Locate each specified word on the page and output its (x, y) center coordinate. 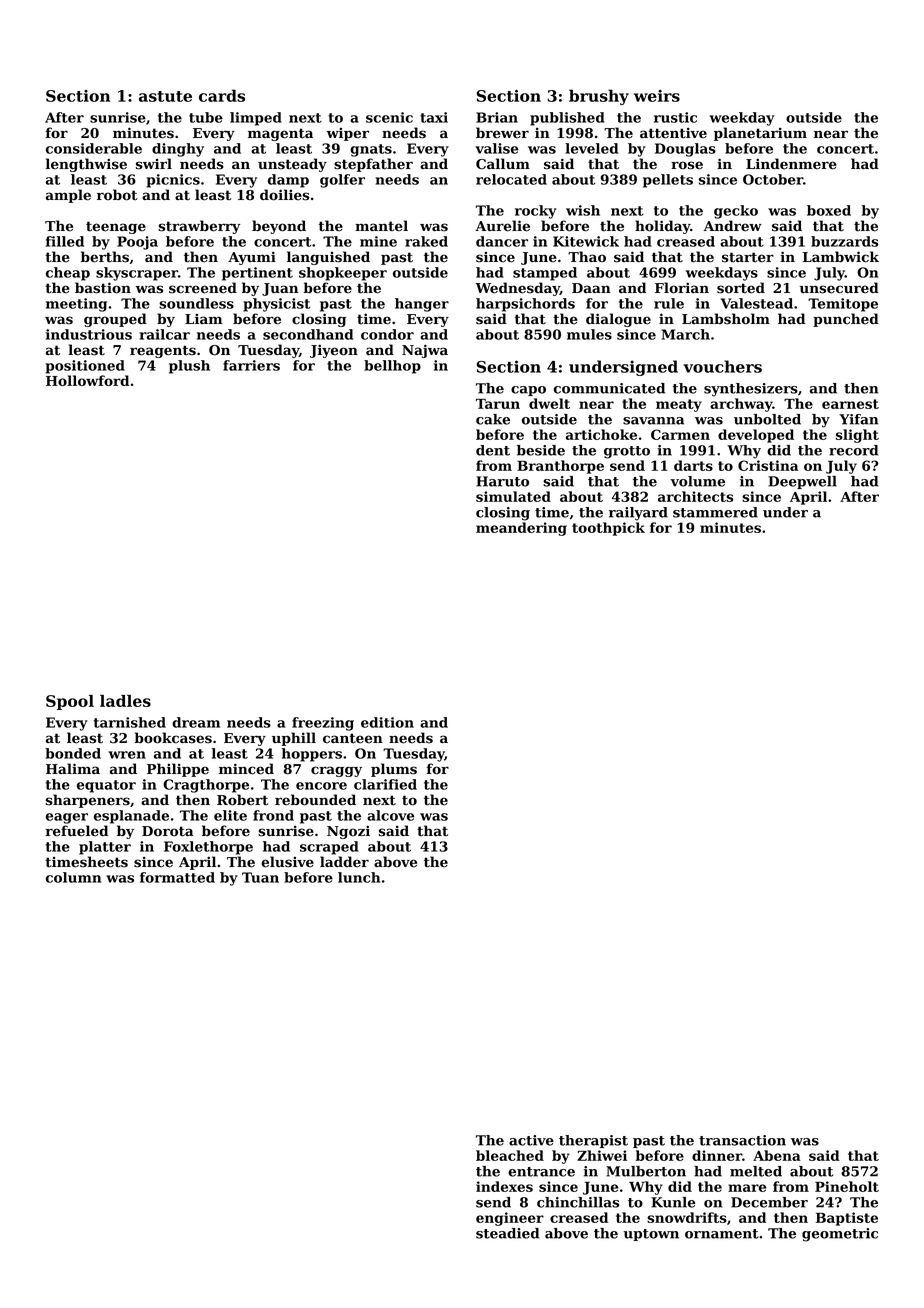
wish (583, 210)
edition (387, 722)
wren (127, 755)
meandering (521, 529)
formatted (177, 877)
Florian (682, 288)
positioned (85, 367)
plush (189, 367)
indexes (504, 1186)
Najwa (425, 351)
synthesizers (751, 390)
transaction (742, 1140)
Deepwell (802, 482)
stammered (715, 512)
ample (68, 196)
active (531, 1140)
